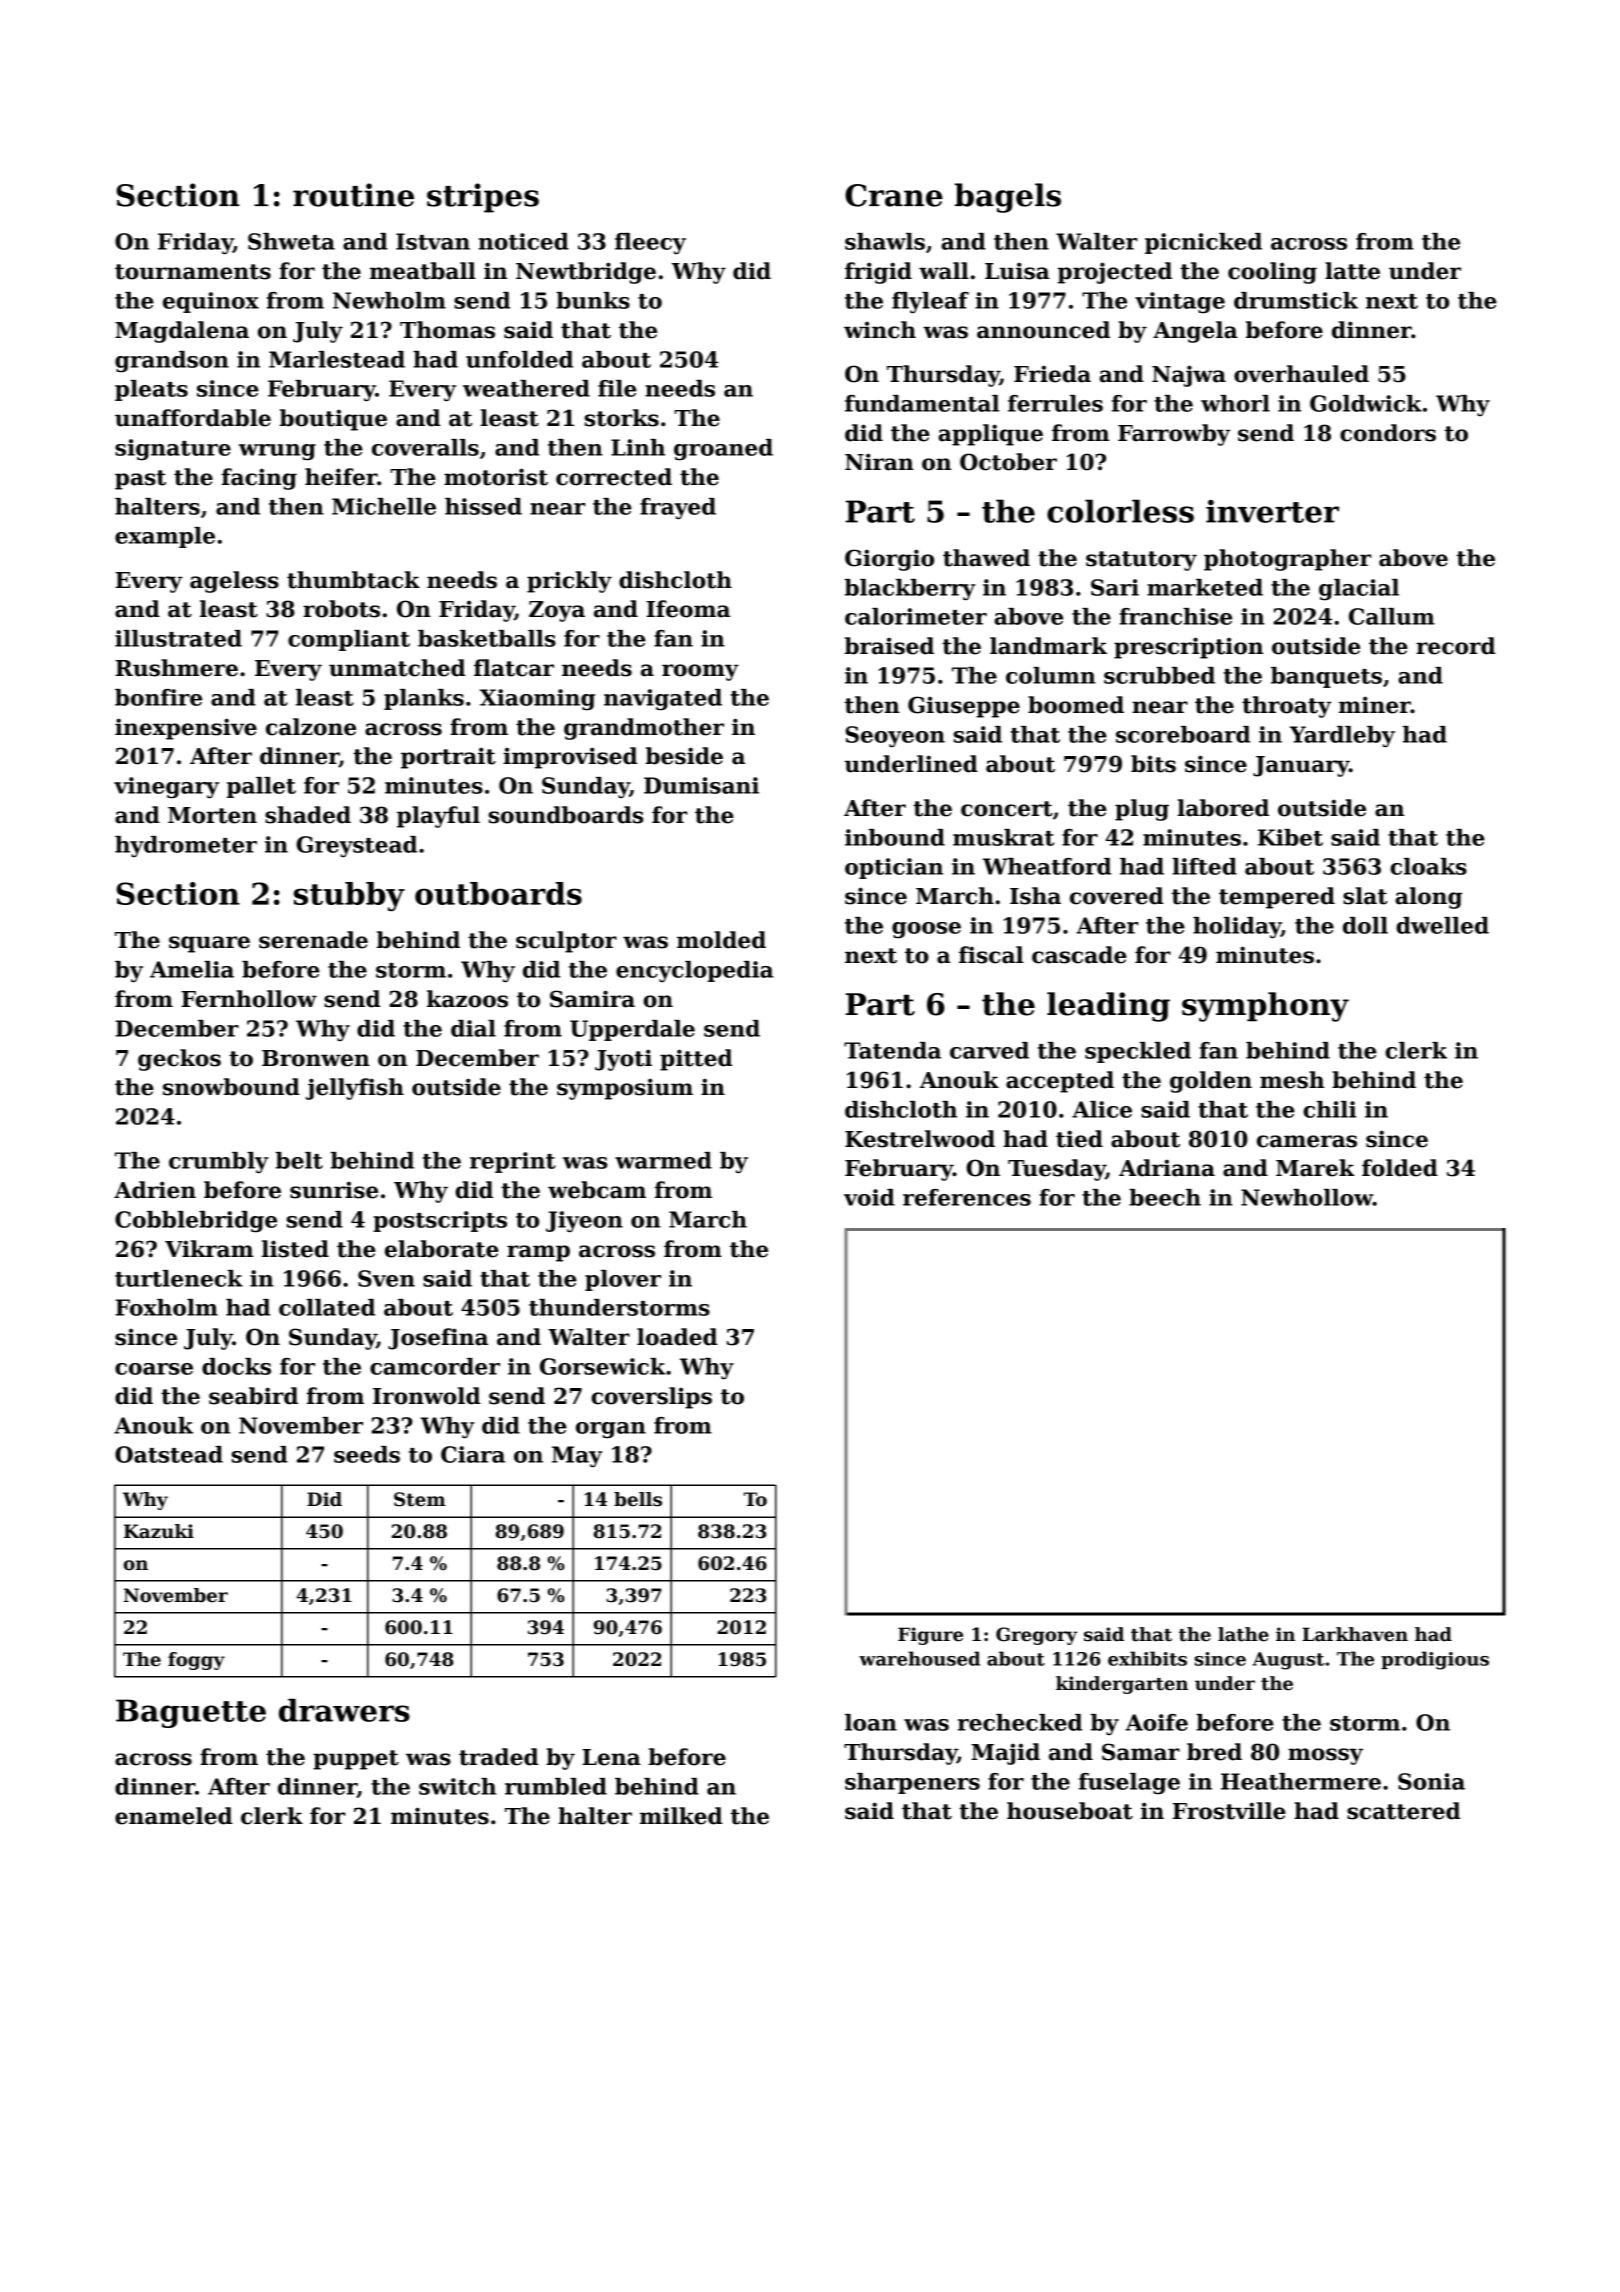 The height and width of the screenshot is (2292, 1620). What do you see at coordinates (1355, 1634) in the screenshot?
I see `Larkhaven` at bounding box center [1355, 1634].
